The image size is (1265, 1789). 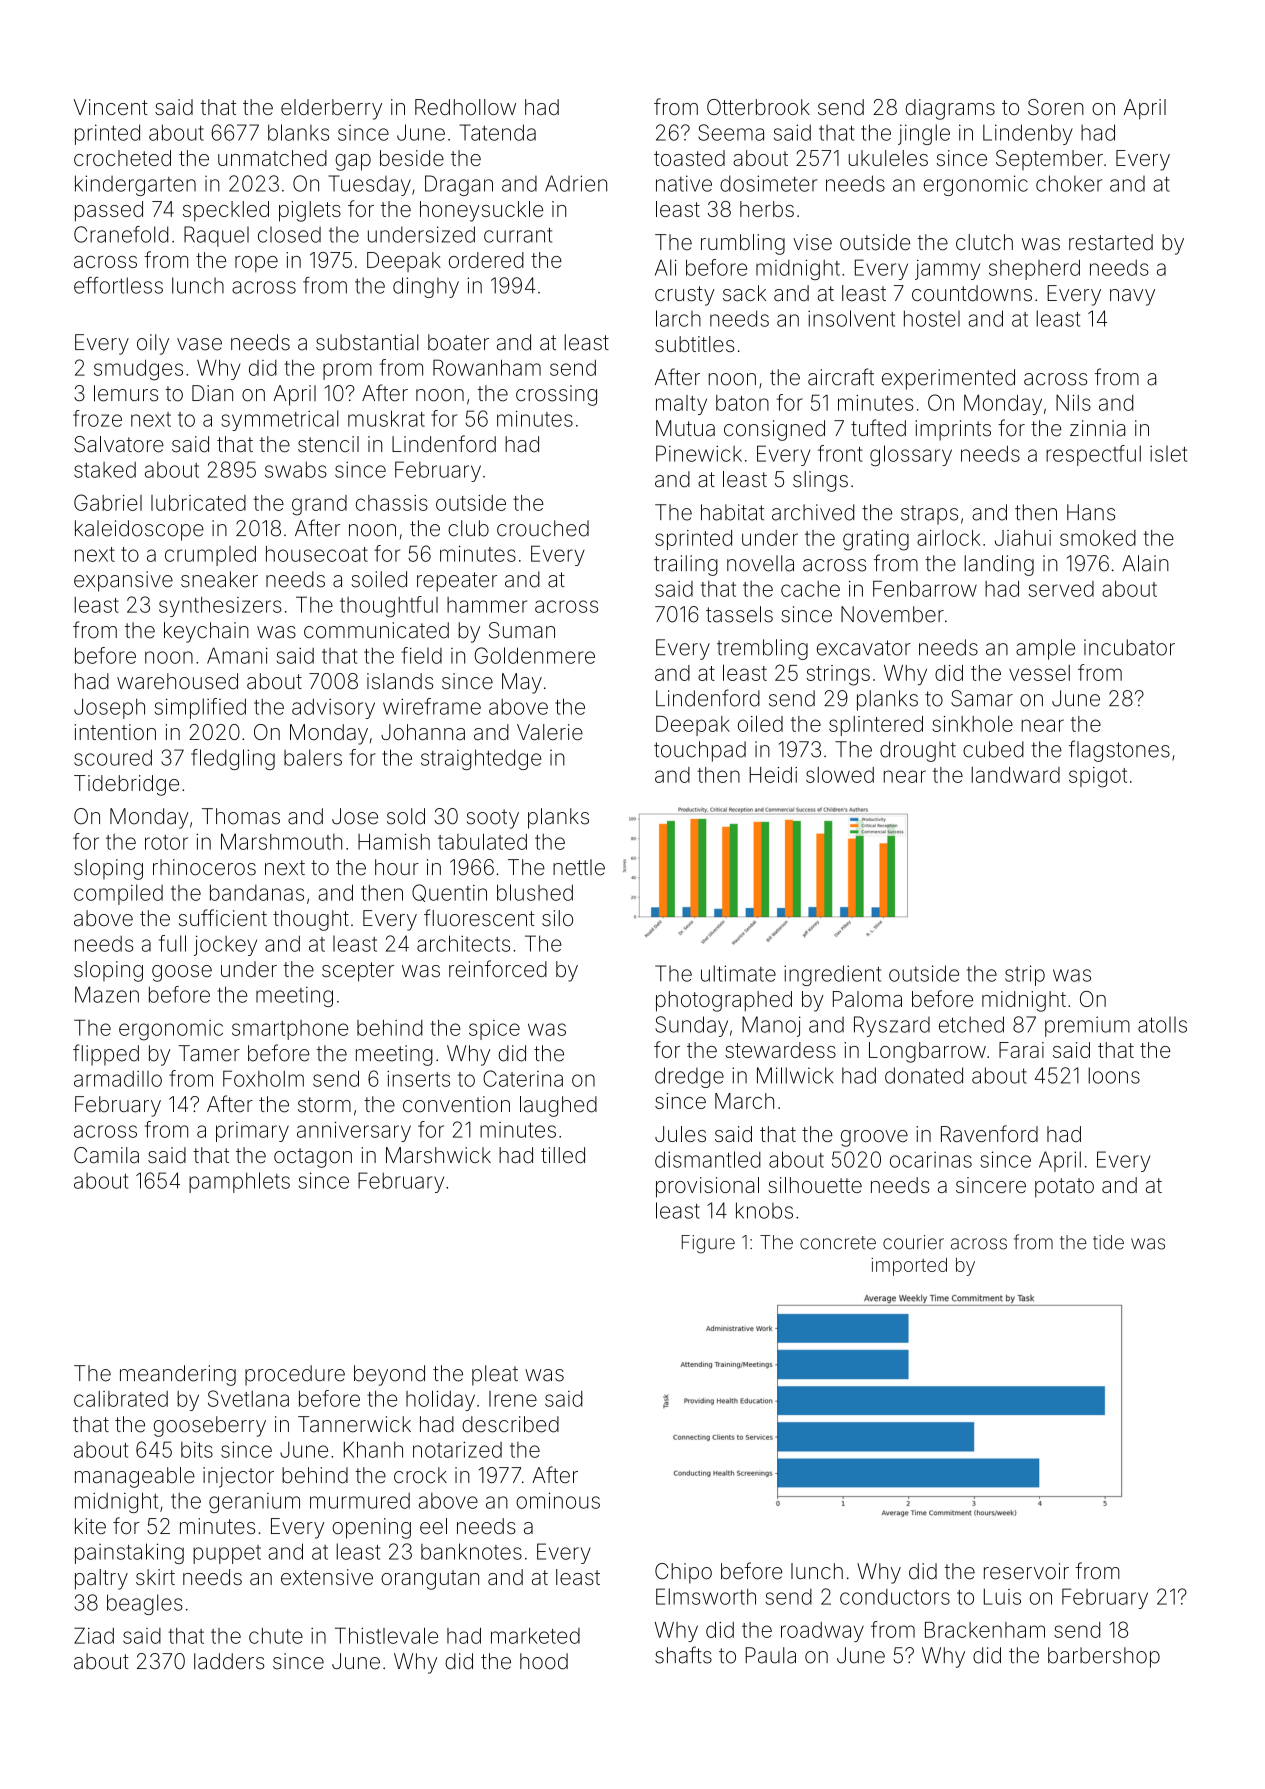 What do you see at coordinates (1026, 1571) in the screenshot?
I see `reservoir` at bounding box center [1026, 1571].
